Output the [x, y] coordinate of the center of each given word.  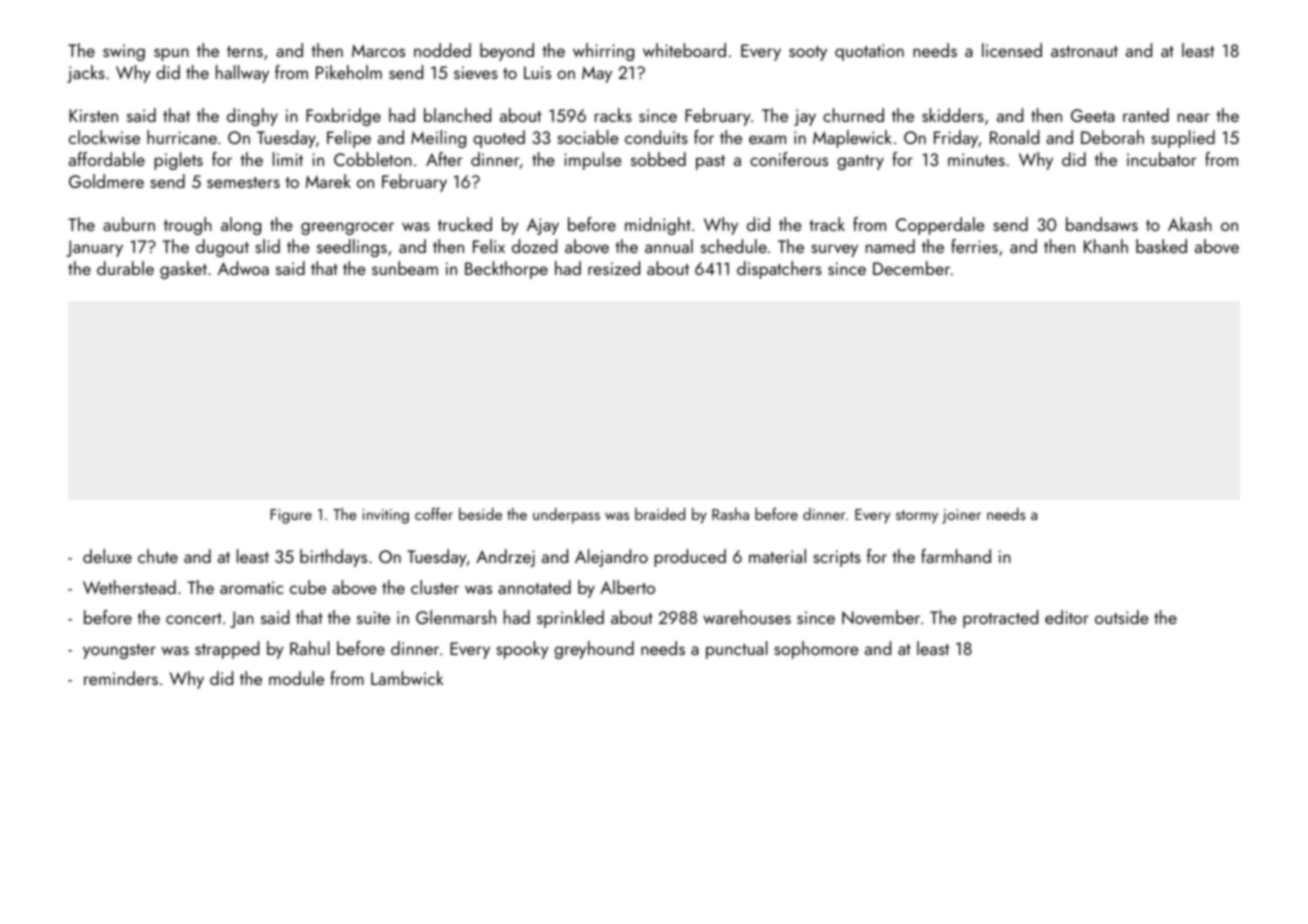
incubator [1162, 159]
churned [853, 115]
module [296, 678]
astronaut [1084, 51]
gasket [183, 270]
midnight [658, 226]
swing [124, 52]
